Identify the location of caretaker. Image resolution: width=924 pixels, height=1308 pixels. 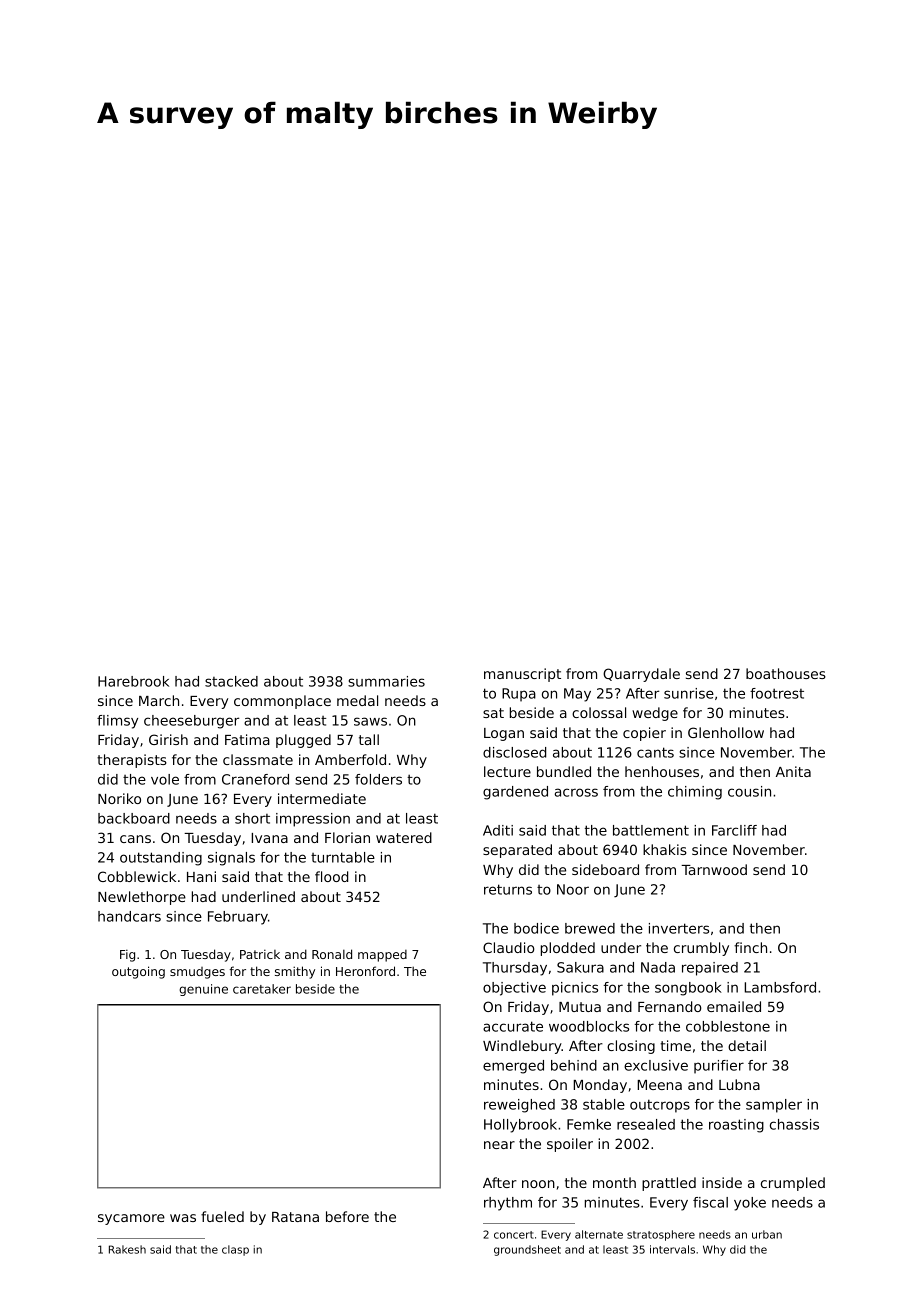
(262, 989).
